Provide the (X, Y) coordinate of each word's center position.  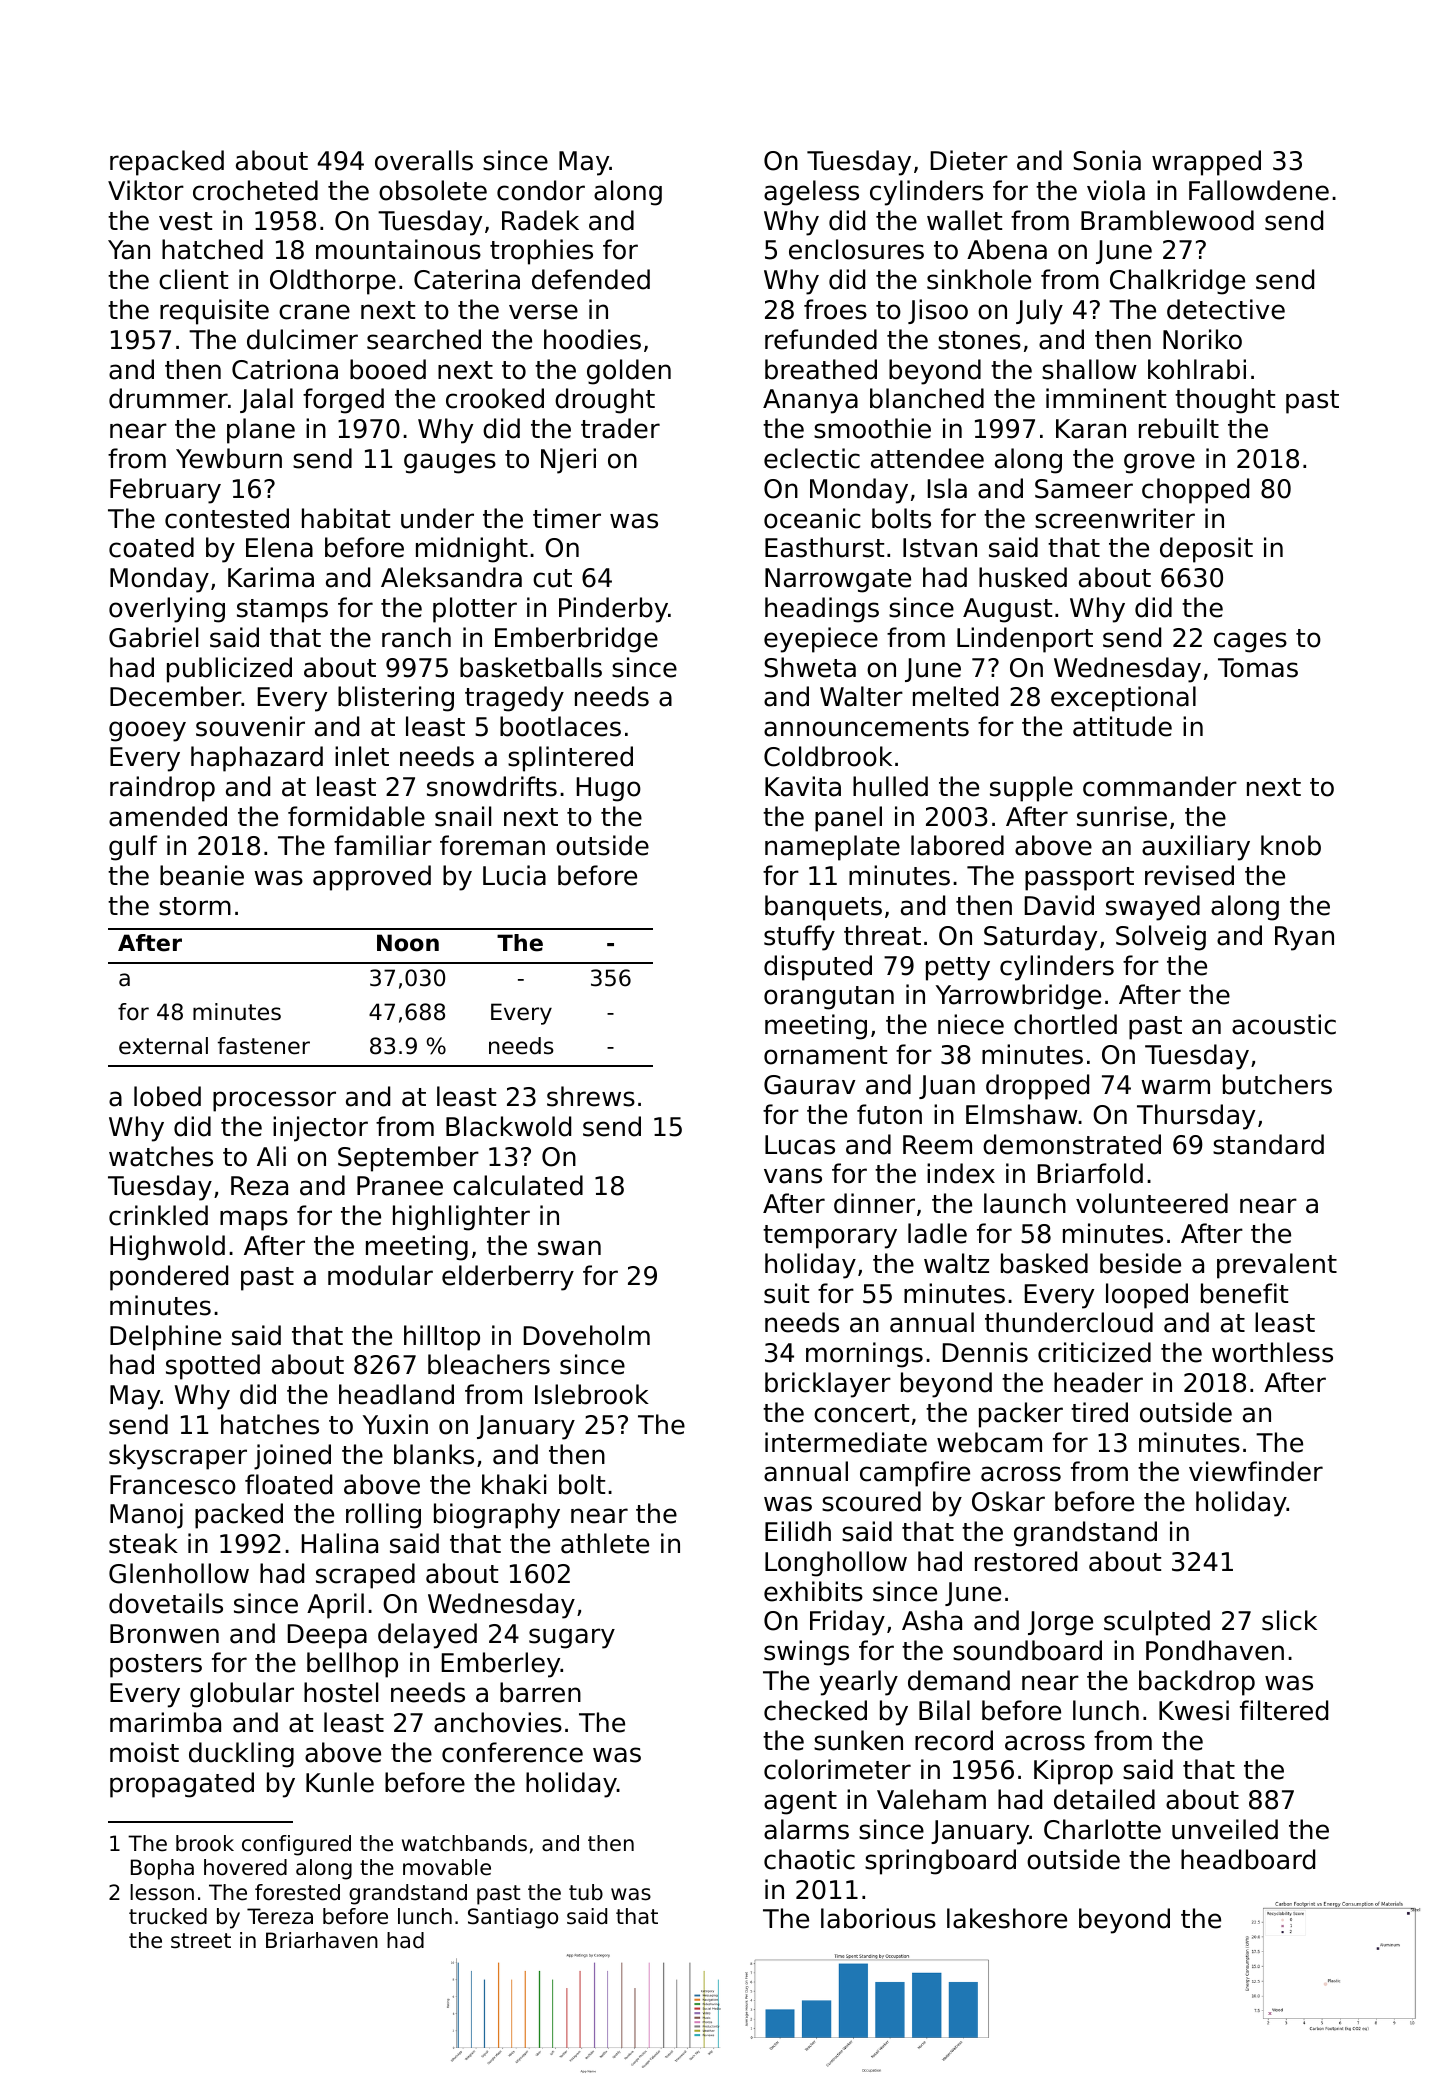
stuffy (799, 938)
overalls (424, 160)
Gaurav (809, 1085)
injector (320, 1129)
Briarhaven (322, 1940)
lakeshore (1007, 1918)
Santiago (513, 1918)
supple (1031, 789)
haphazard (257, 759)
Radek (540, 220)
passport (1079, 879)
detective (1226, 309)
